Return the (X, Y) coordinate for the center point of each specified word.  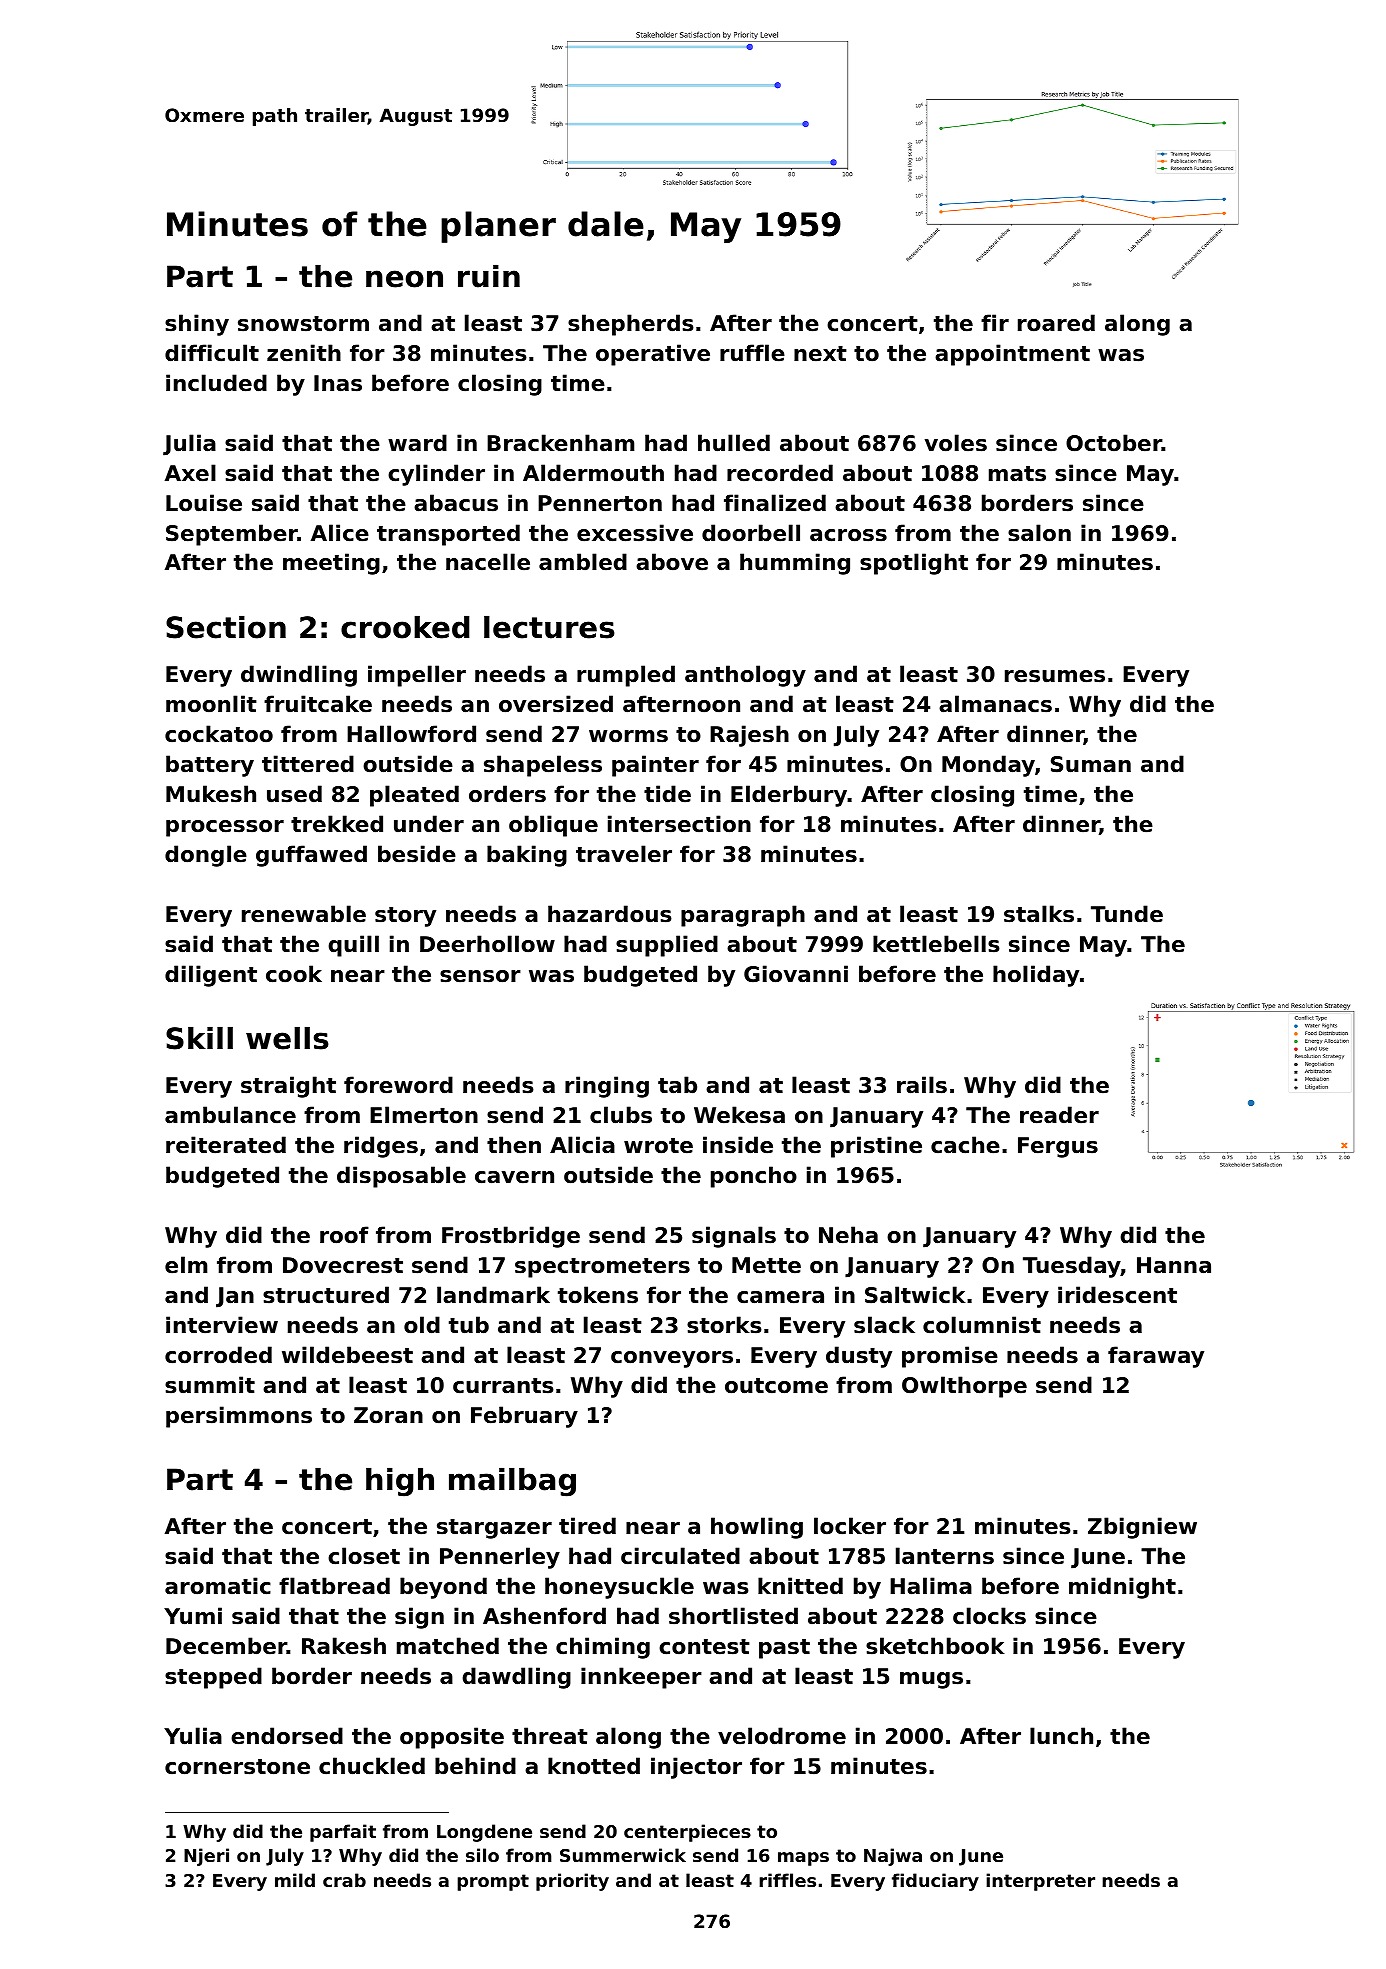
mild (295, 1880)
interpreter (1040, 1882)
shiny (197, 325)
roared (1056, 323)
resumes (1055, 676)
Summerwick (623, 1855)
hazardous (610, 914)
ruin (489, 276)
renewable (304, 914)
